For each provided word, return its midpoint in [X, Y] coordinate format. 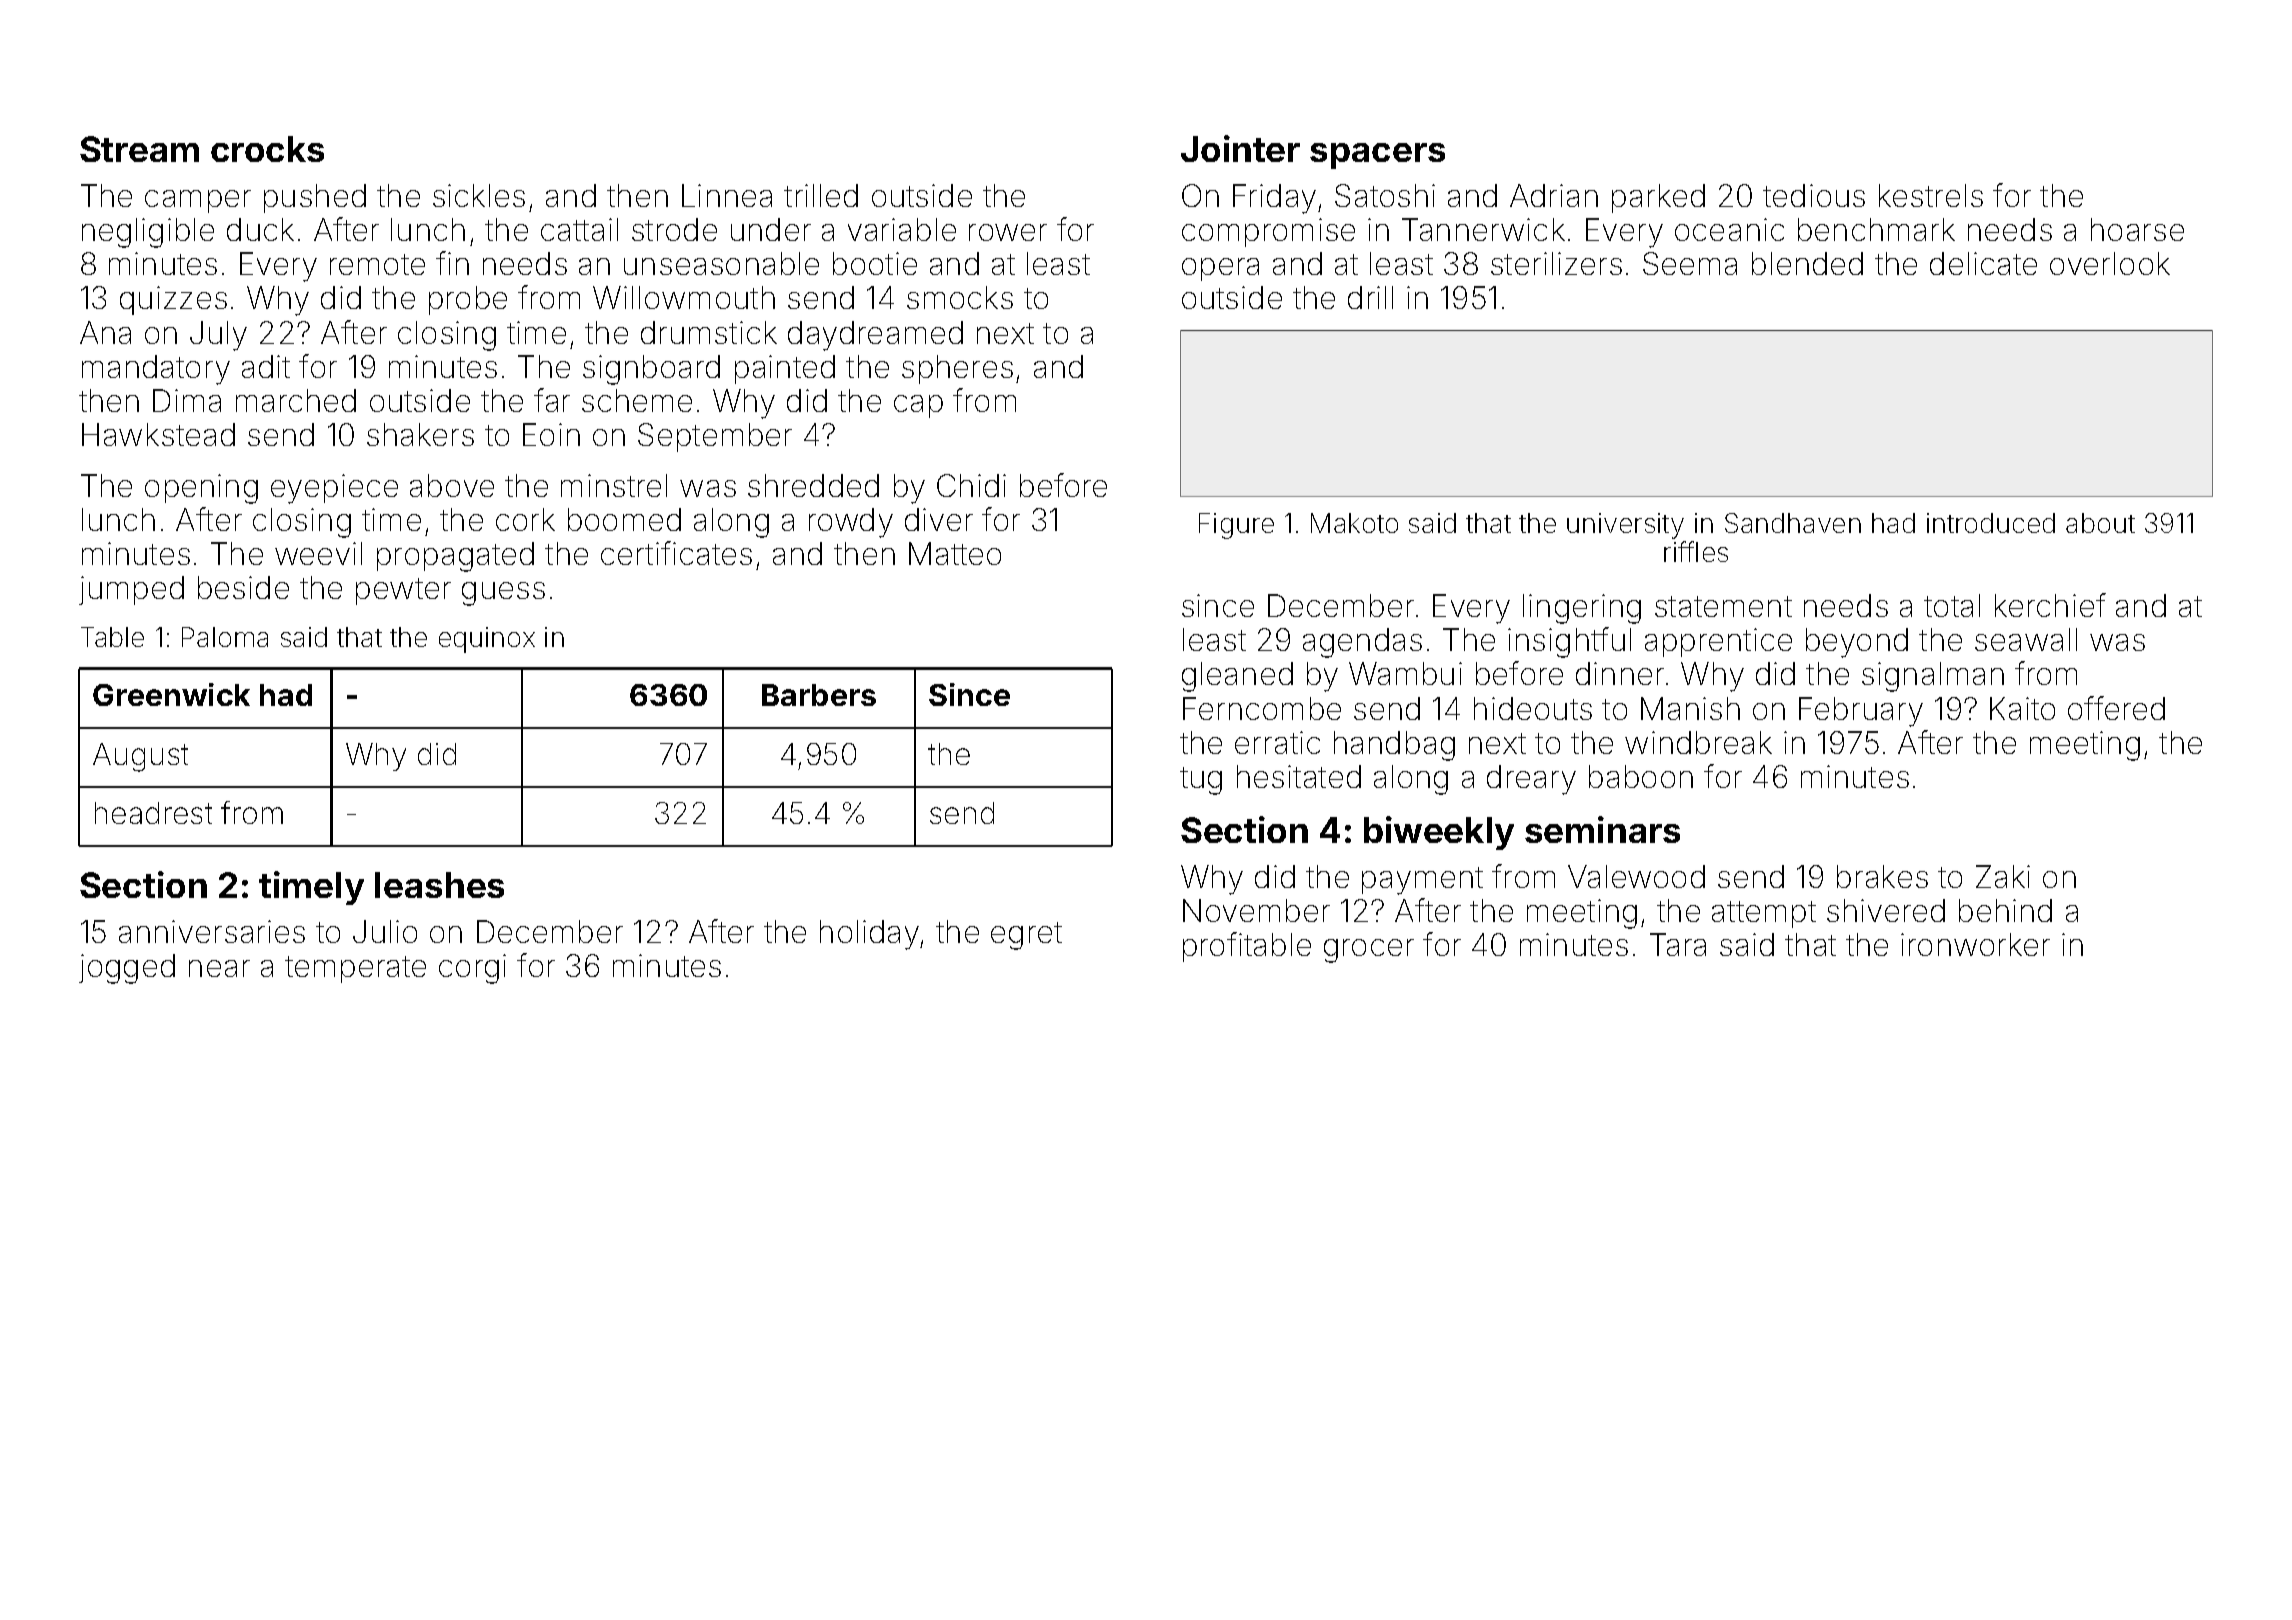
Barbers [819, 695]
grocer [1369, 951]
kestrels [1931, 195]
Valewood [1636, 876]
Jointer [1240, 148]
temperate [355, 969]
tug [1201, 781]
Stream [139, 149]
